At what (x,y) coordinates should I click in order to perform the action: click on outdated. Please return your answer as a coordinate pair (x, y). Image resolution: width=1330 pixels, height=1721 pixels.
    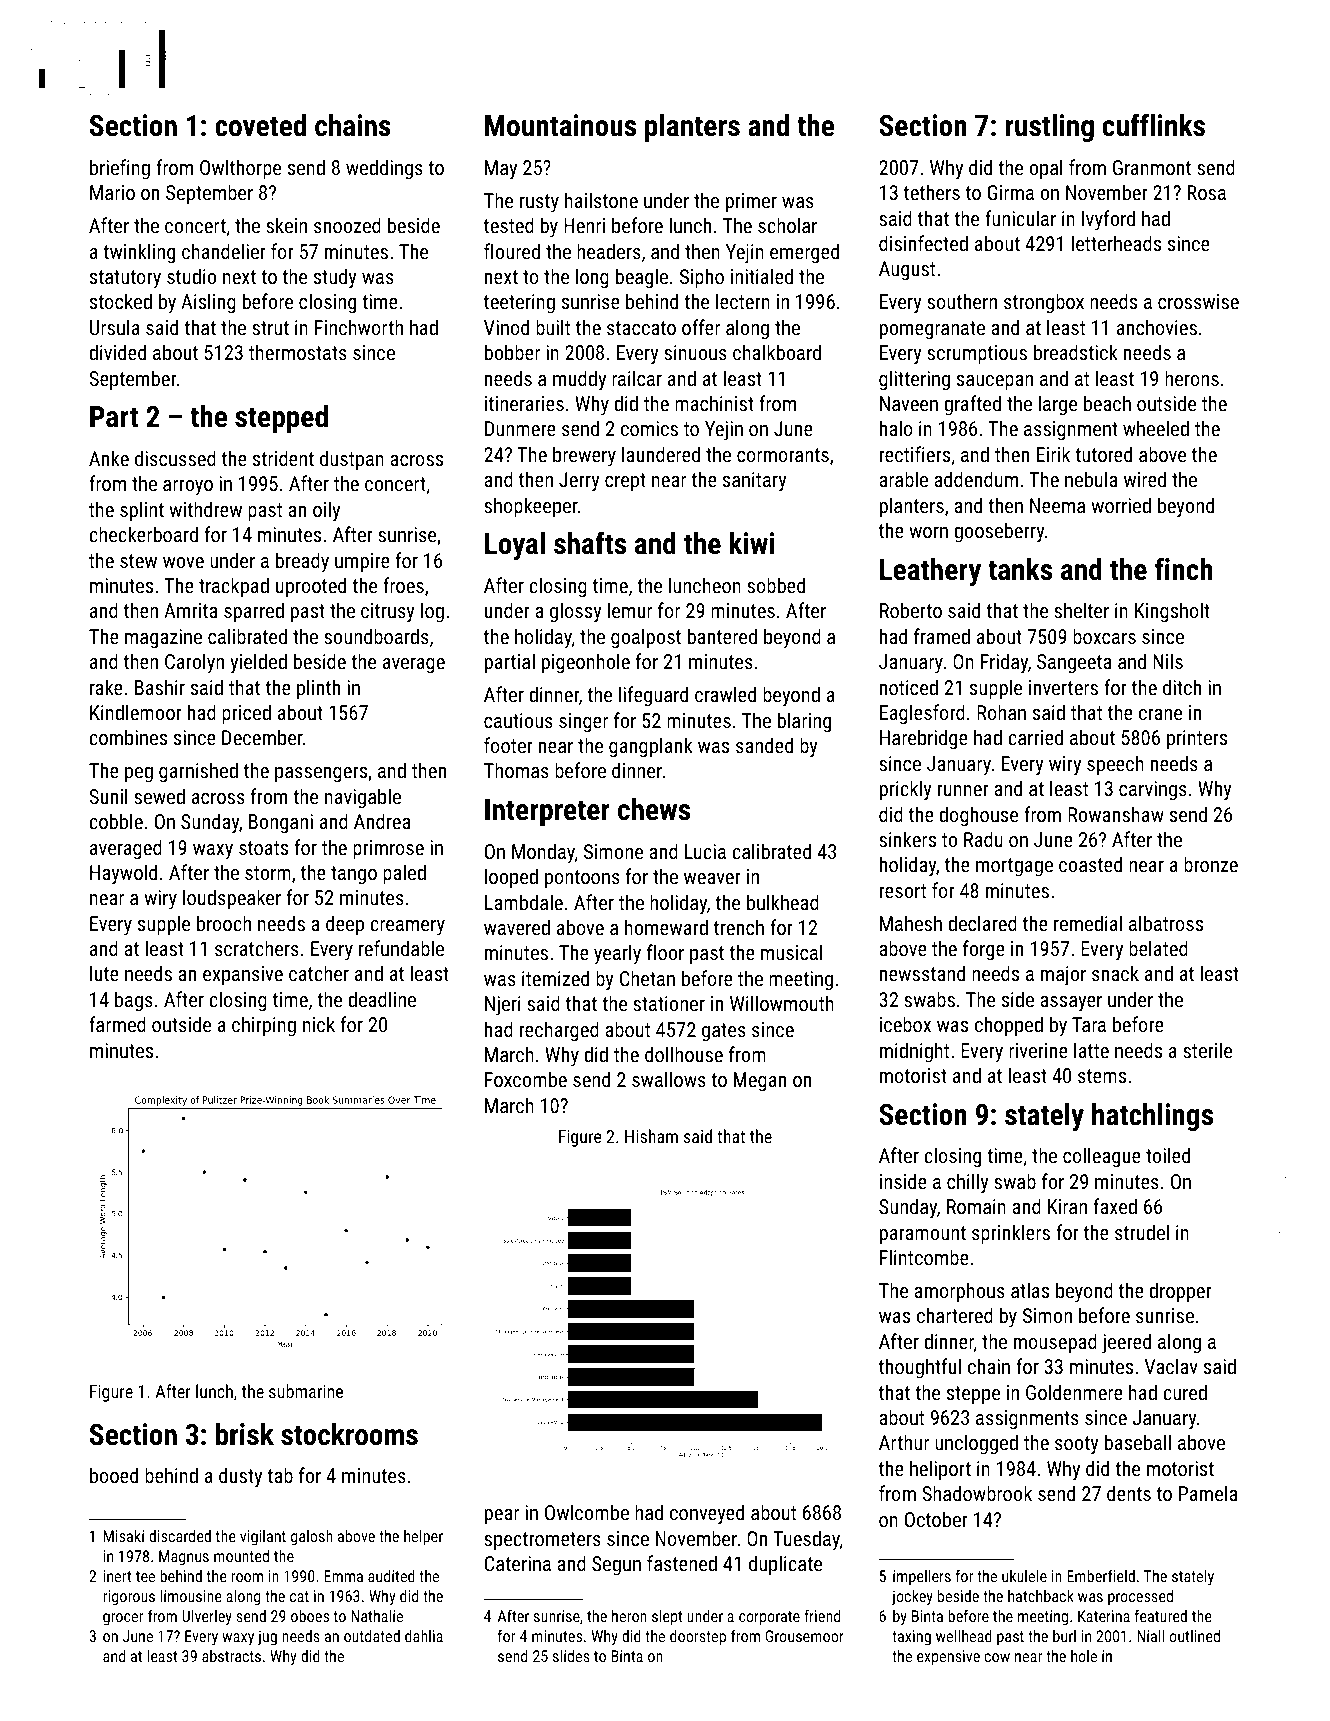
    Looking at the image, I should click on (372, 1636).
